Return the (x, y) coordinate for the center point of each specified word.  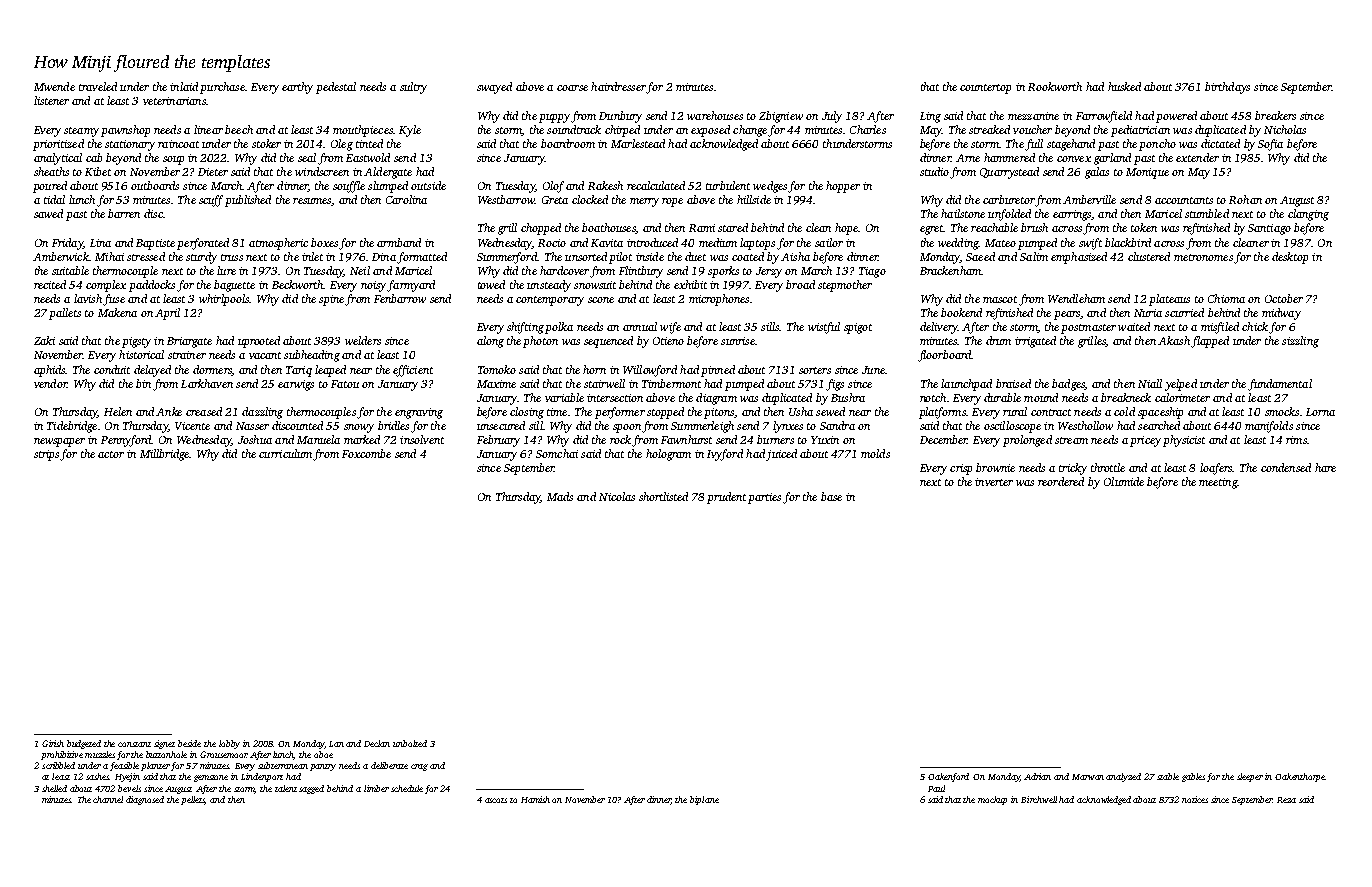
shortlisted (663, 496)
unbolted (410, 743)
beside (189, 743)
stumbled (1207, 213)
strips (46, 455)
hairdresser (618, 86)
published (248, 201)
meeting (1218, 483)
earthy (297, 88)
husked (1124, 86)
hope (846, 229)
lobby (229, 744)
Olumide (1124, 481)
